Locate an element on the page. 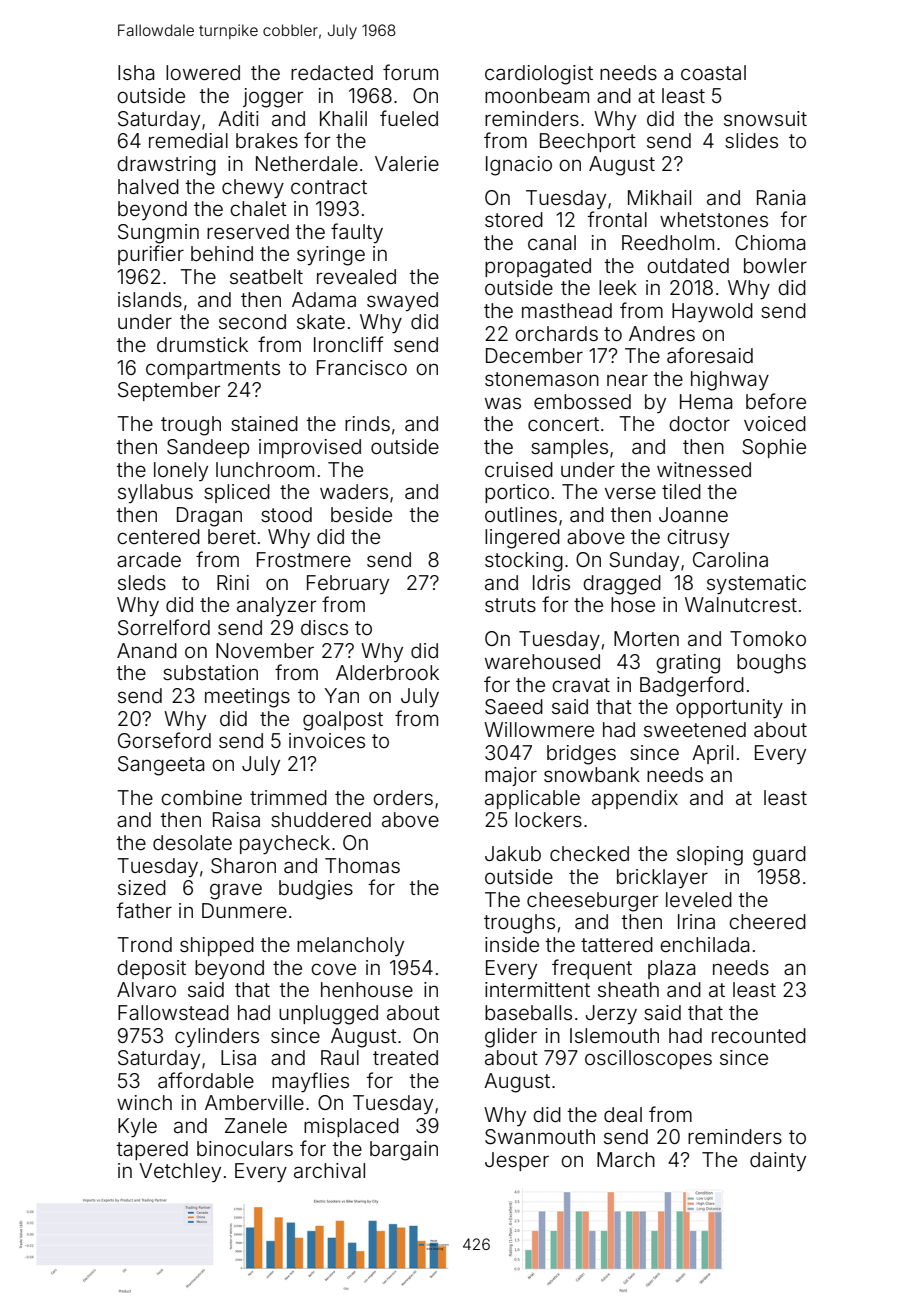 The width and height of the page is (924, 1314). Vetchley is located at coordinates (180, 1172).
